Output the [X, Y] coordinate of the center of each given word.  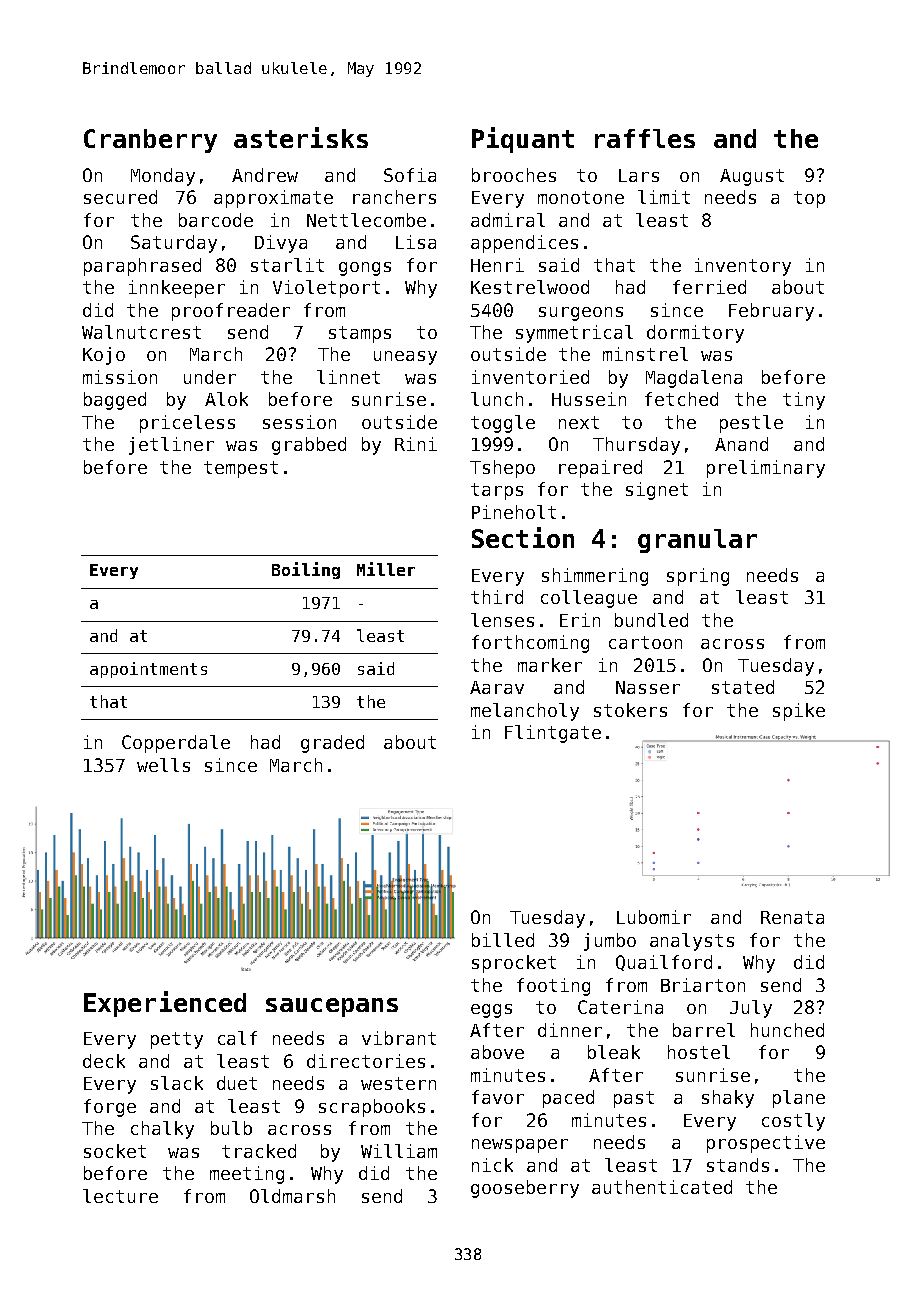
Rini [416, 444]
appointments [148, 670]
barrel [704, 1030]
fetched [681, 399]
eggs [491, 1011]
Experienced [165, 1004]
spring [698, 577]
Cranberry [150, 141]
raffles [645, 138]
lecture [120, 1196]
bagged [115, 401]
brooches [514, 175]
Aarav [497, 687]
